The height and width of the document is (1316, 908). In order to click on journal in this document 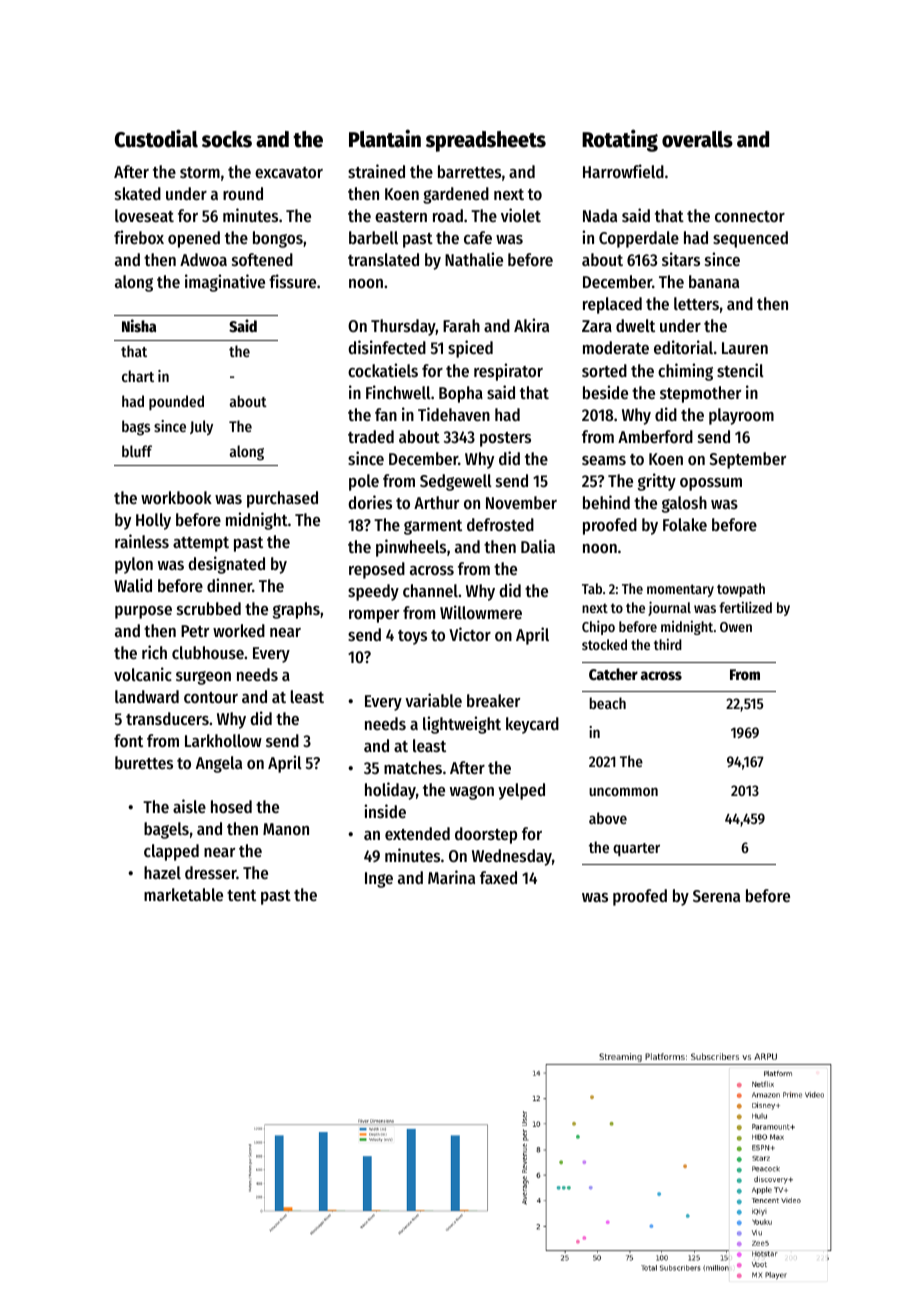, I will do `click(669, 608)`.
